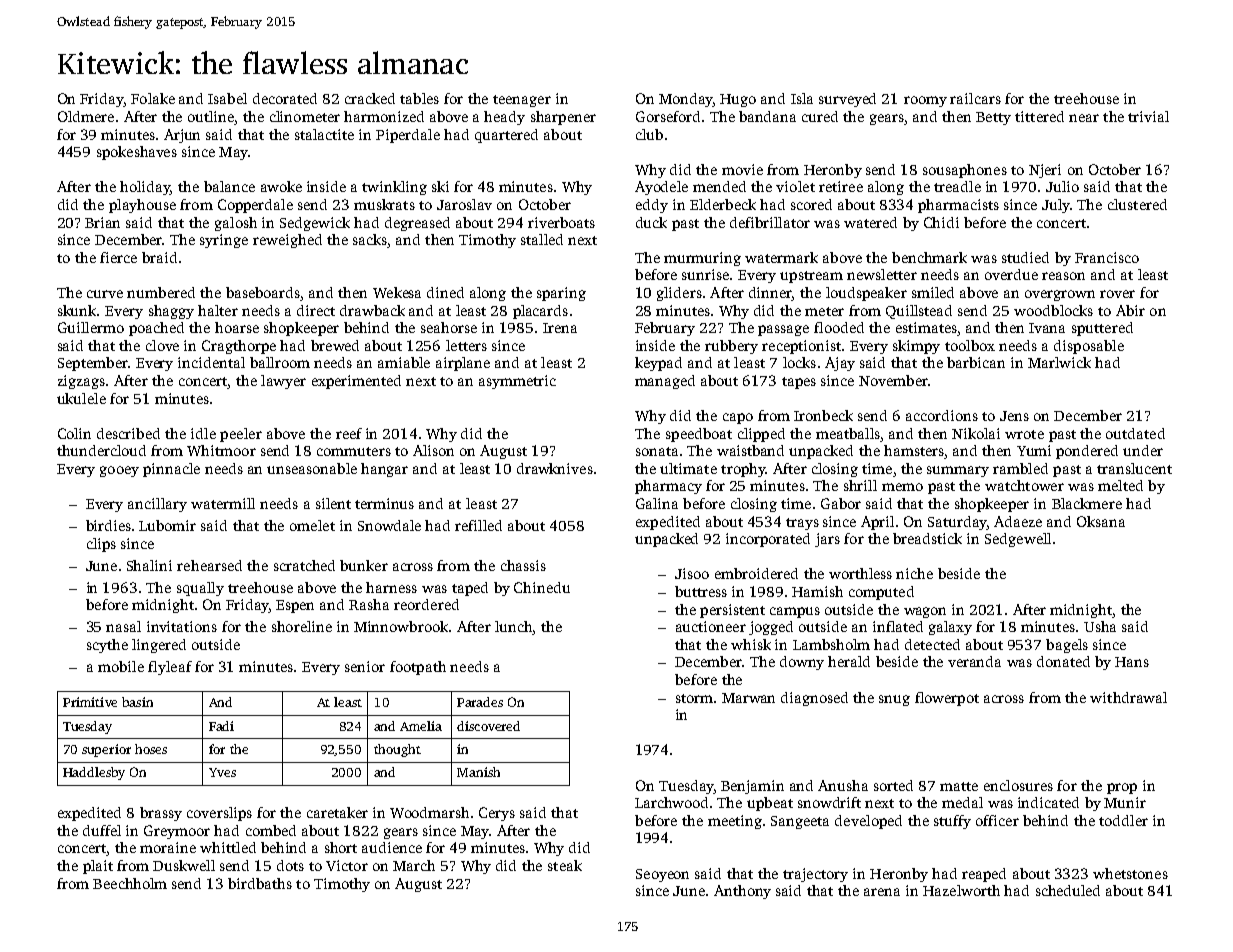 The height and width of the screenshot is (952, 1233). I want to click on officer, so click(997, 820).
